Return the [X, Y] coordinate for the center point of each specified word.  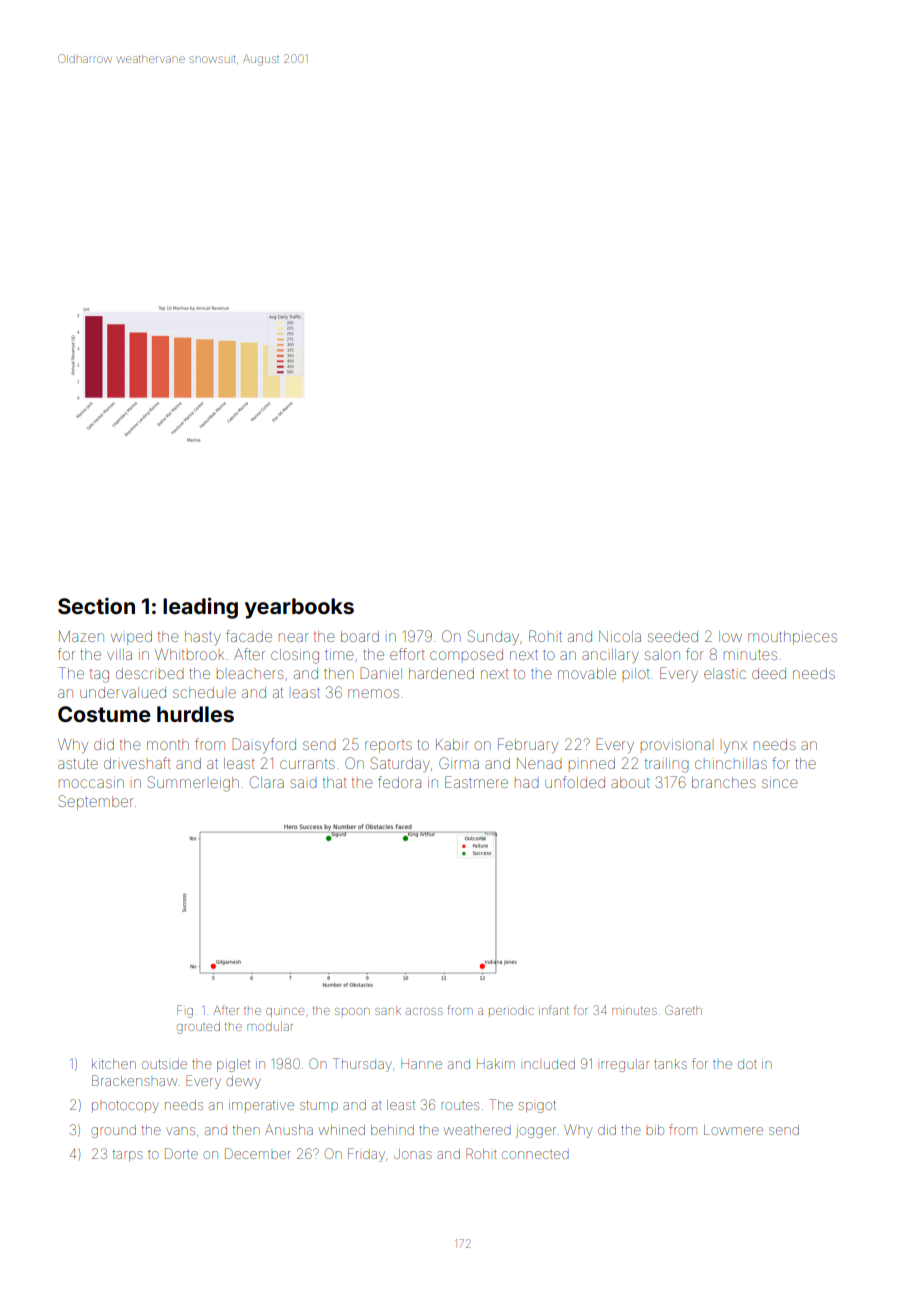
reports [388, 746]
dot [747, 1065]
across [424, 1011]
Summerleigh [193, 784]
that [335, 782]
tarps [128, 1156]
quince [285, 1012]
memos [373, 693]
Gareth [683, 1010]
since [780, 782]
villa [119, 654]
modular [270, 1026]
